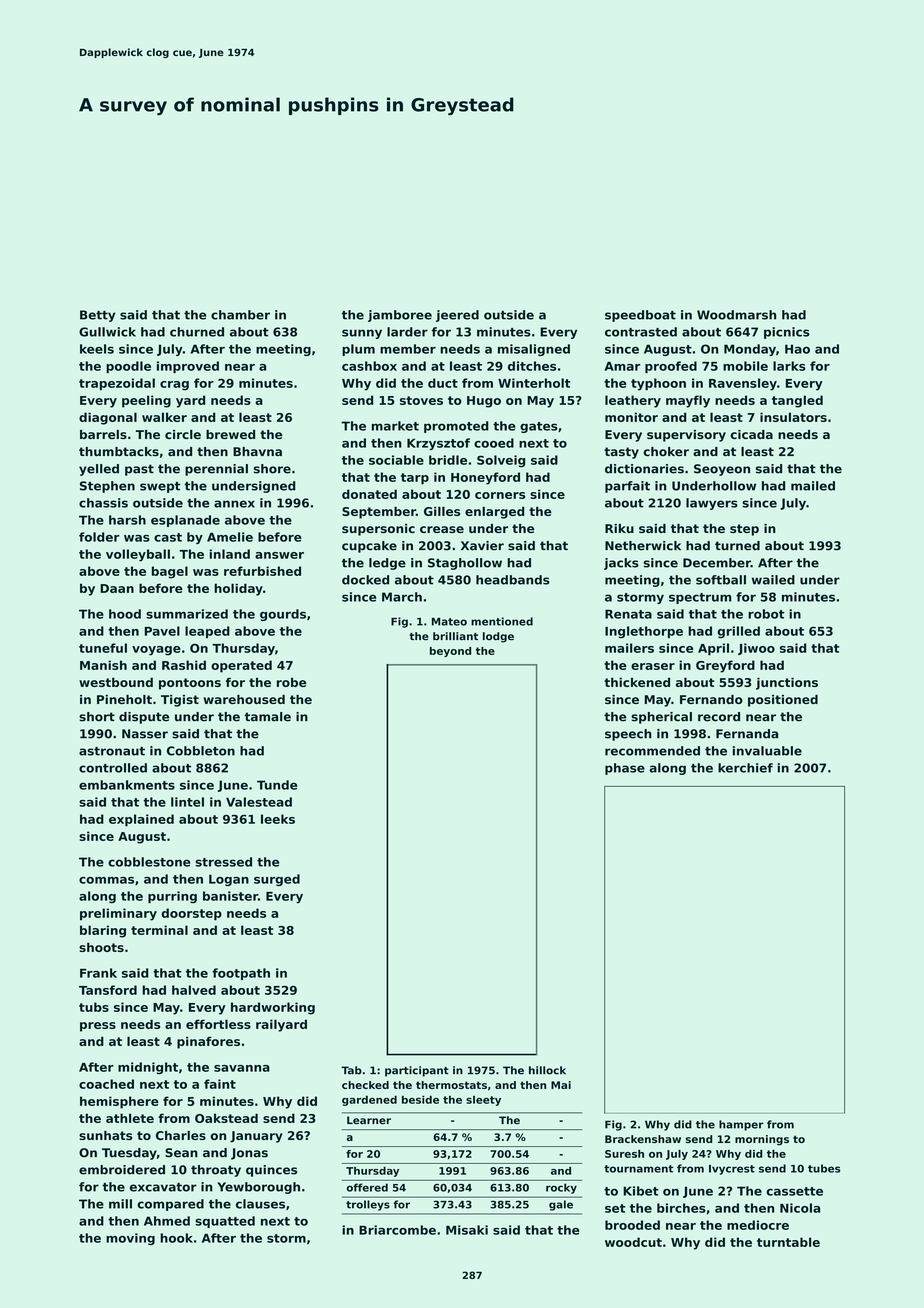 Image resolution: width=924 pixels, height=1308 pixels. Describe the element at coordinates (500, 495) in the screenshot. I see `corners` at that location.
